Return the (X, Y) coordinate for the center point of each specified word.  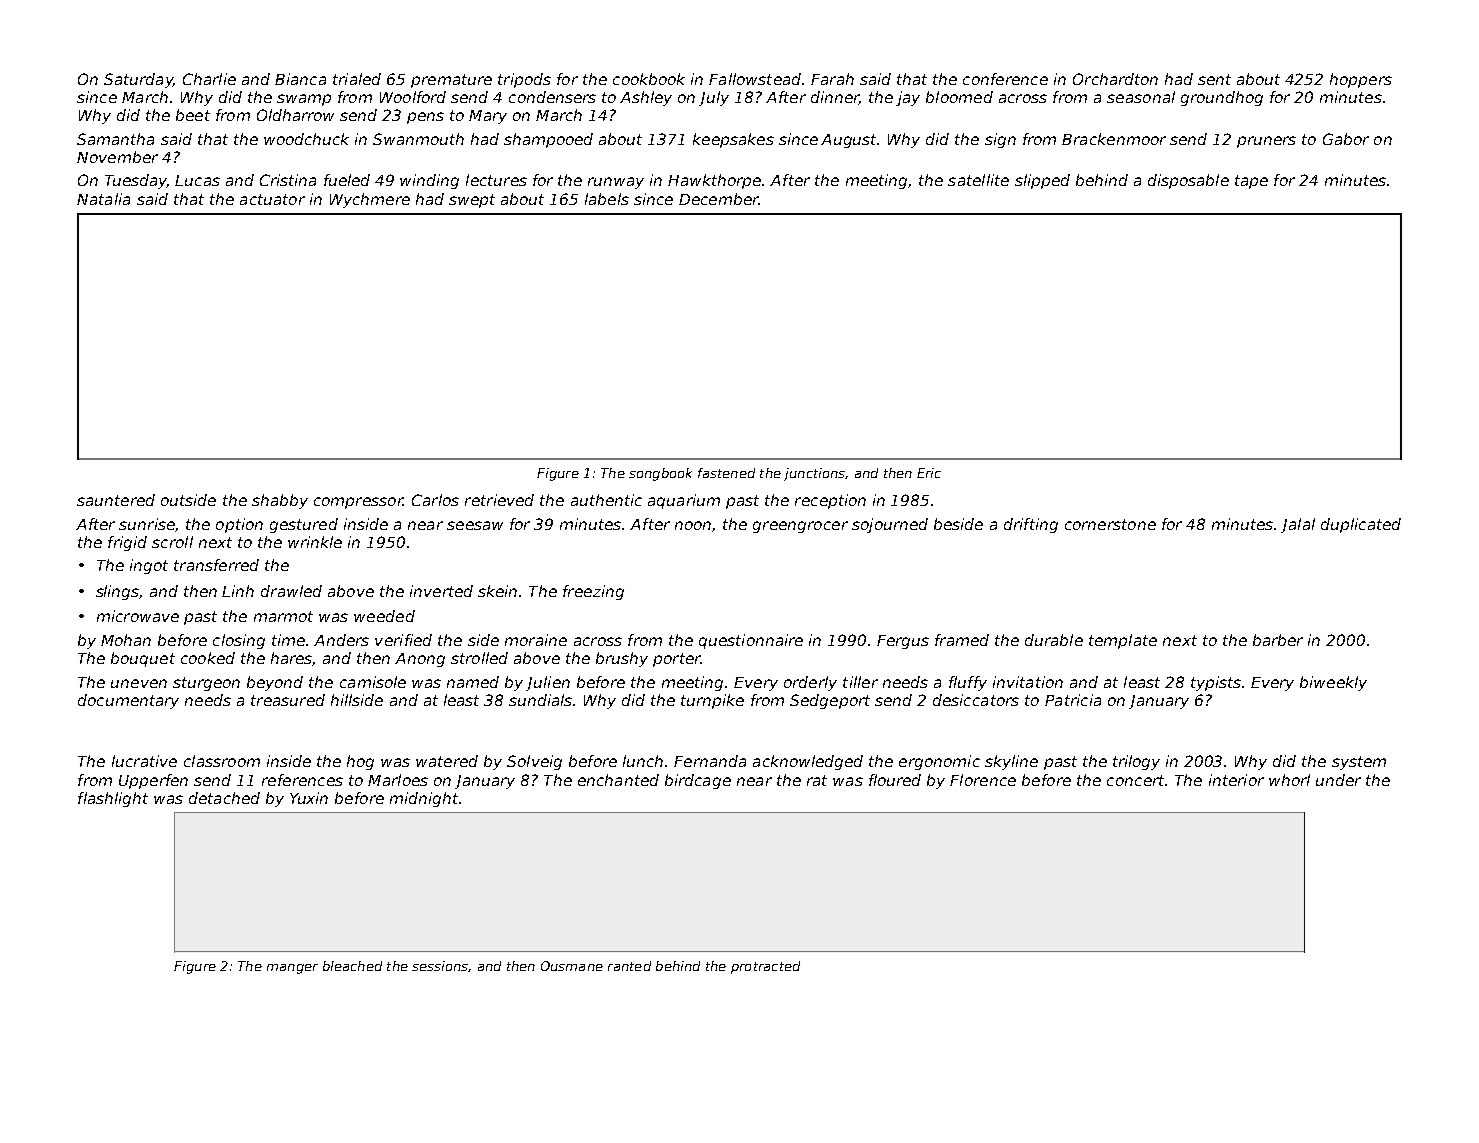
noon (693, 525)
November (117, 157)
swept (472, 201)
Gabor (1346, 139)
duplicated (1361, 525)
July (714, 98)
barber (1278, 640)
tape (1251, 182)
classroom (222, 761)
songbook (660, 474)
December (719, 199)
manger (292, 969)
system (1359, 763)
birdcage (698, 781)
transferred (216, 565)
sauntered (116, 500)
